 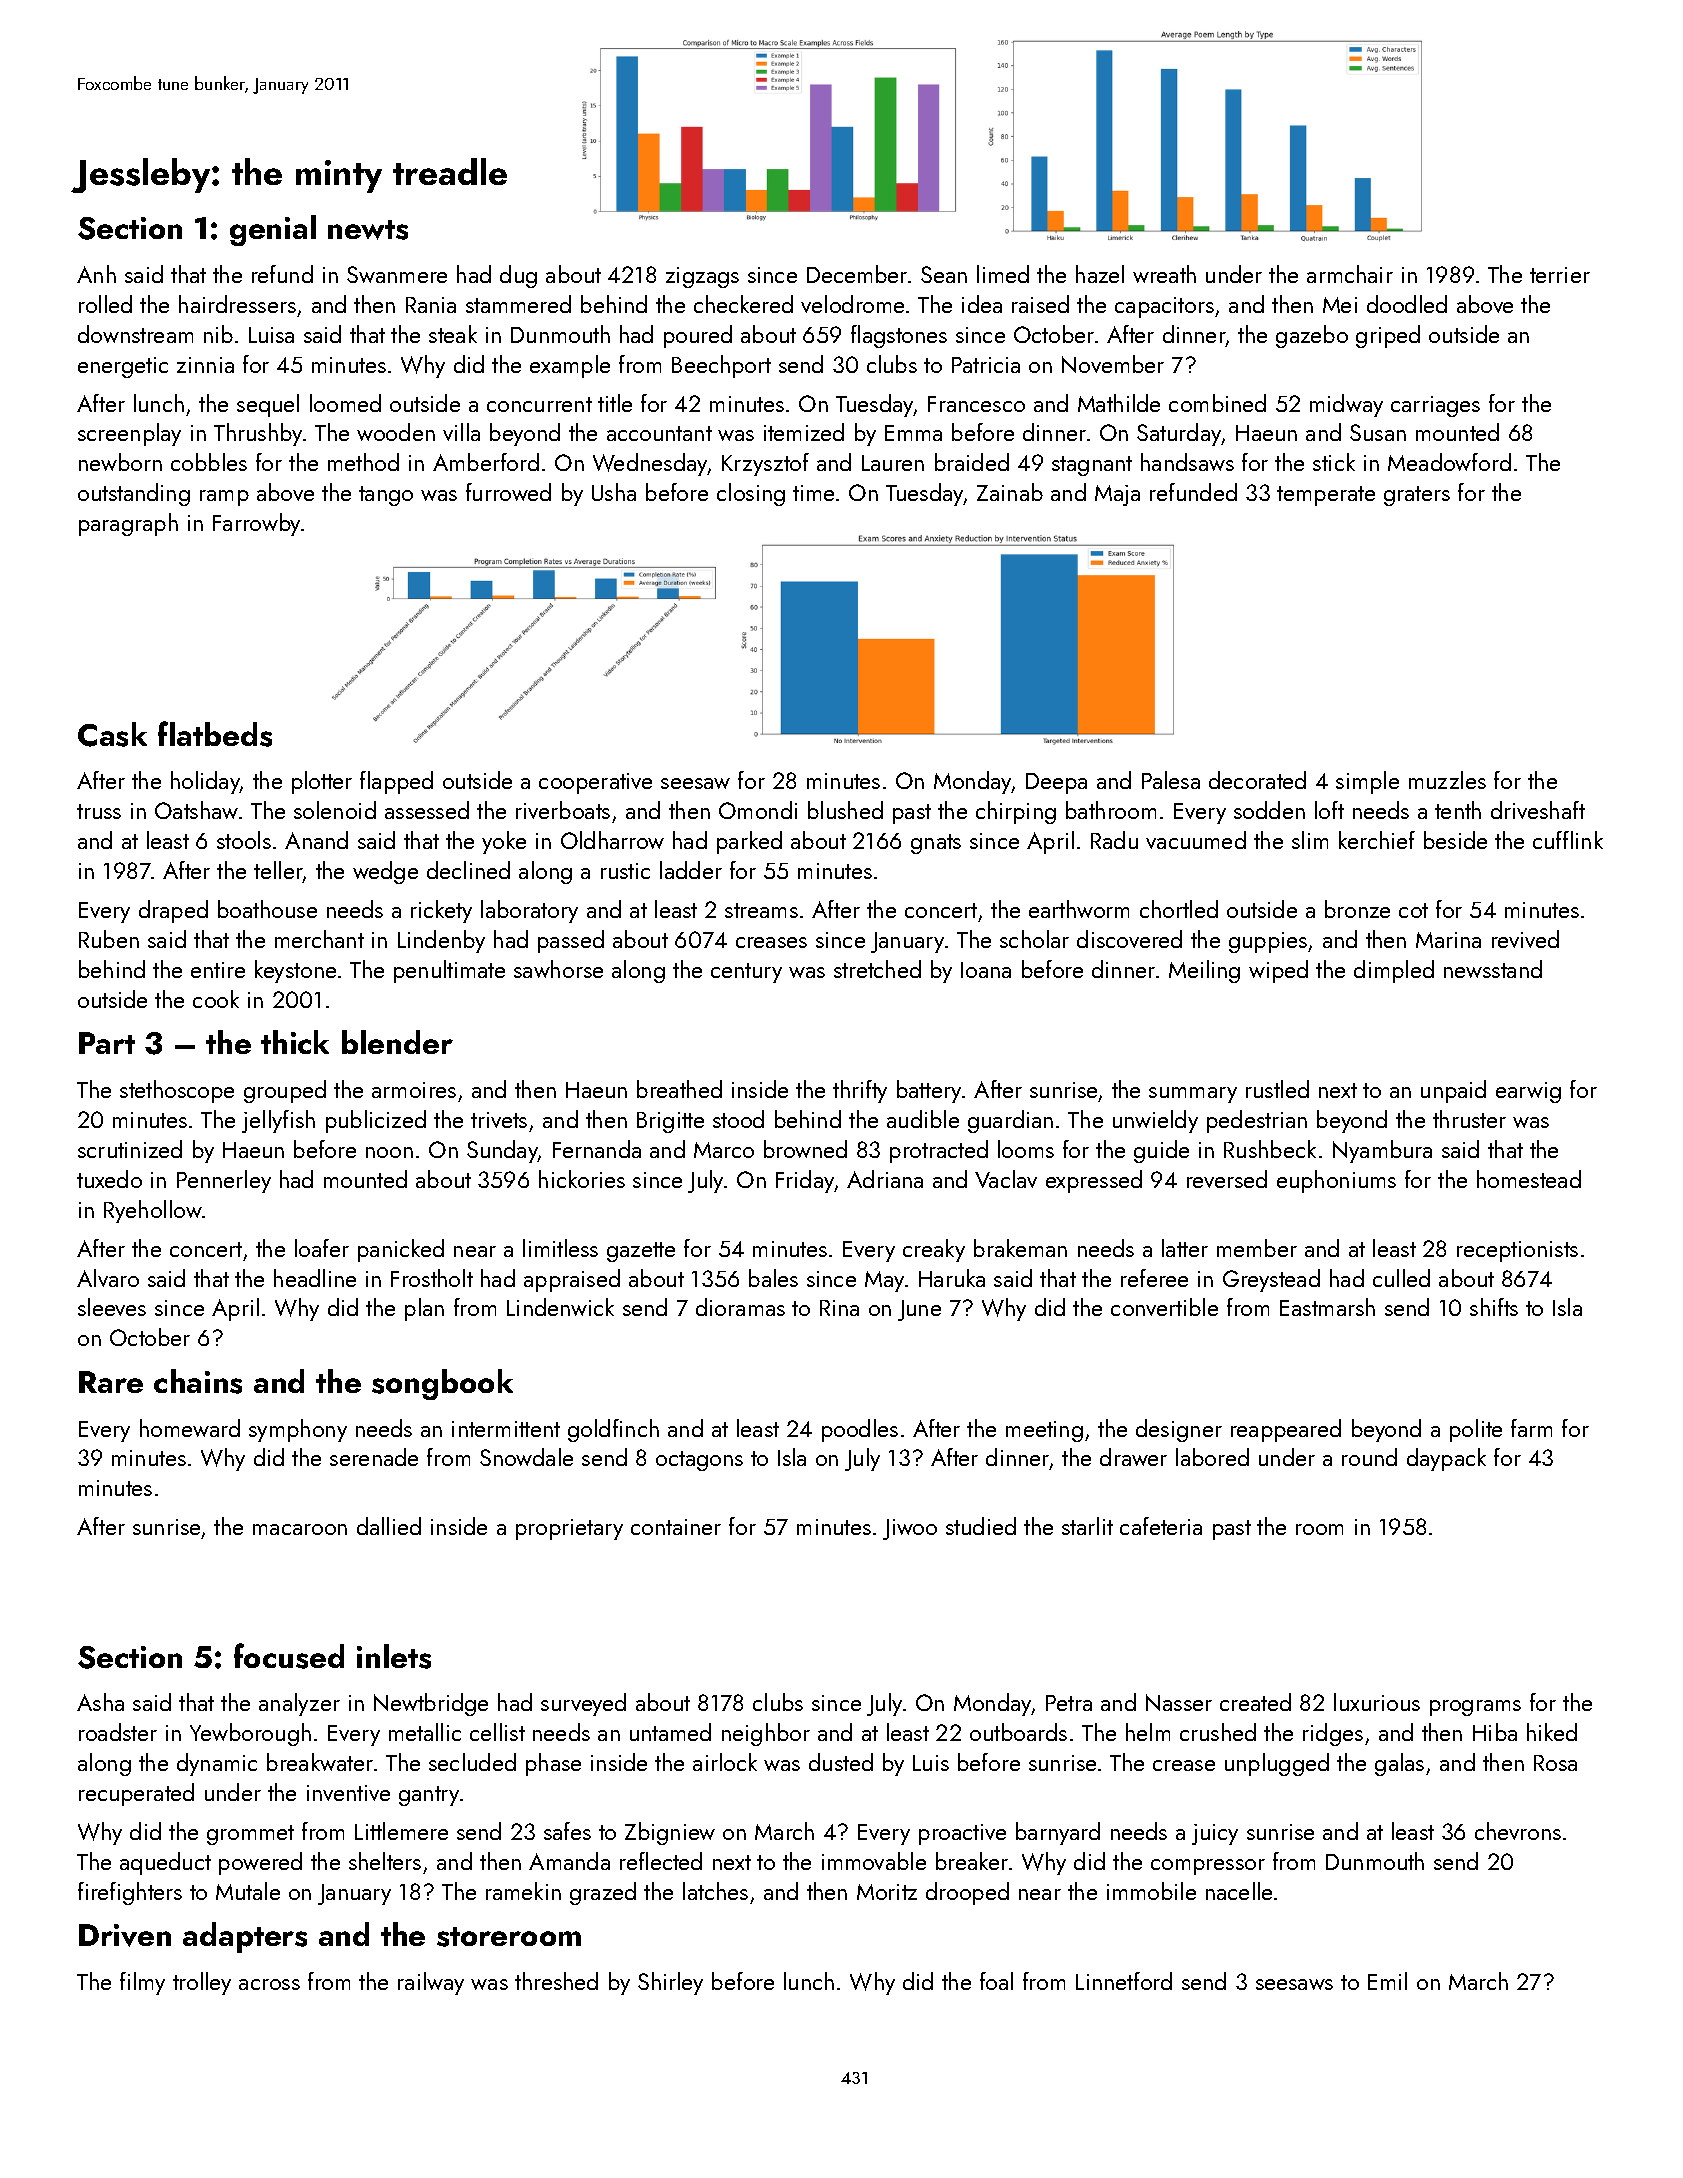 I want to click on Brigitte, so click(x=670, y=1122).
